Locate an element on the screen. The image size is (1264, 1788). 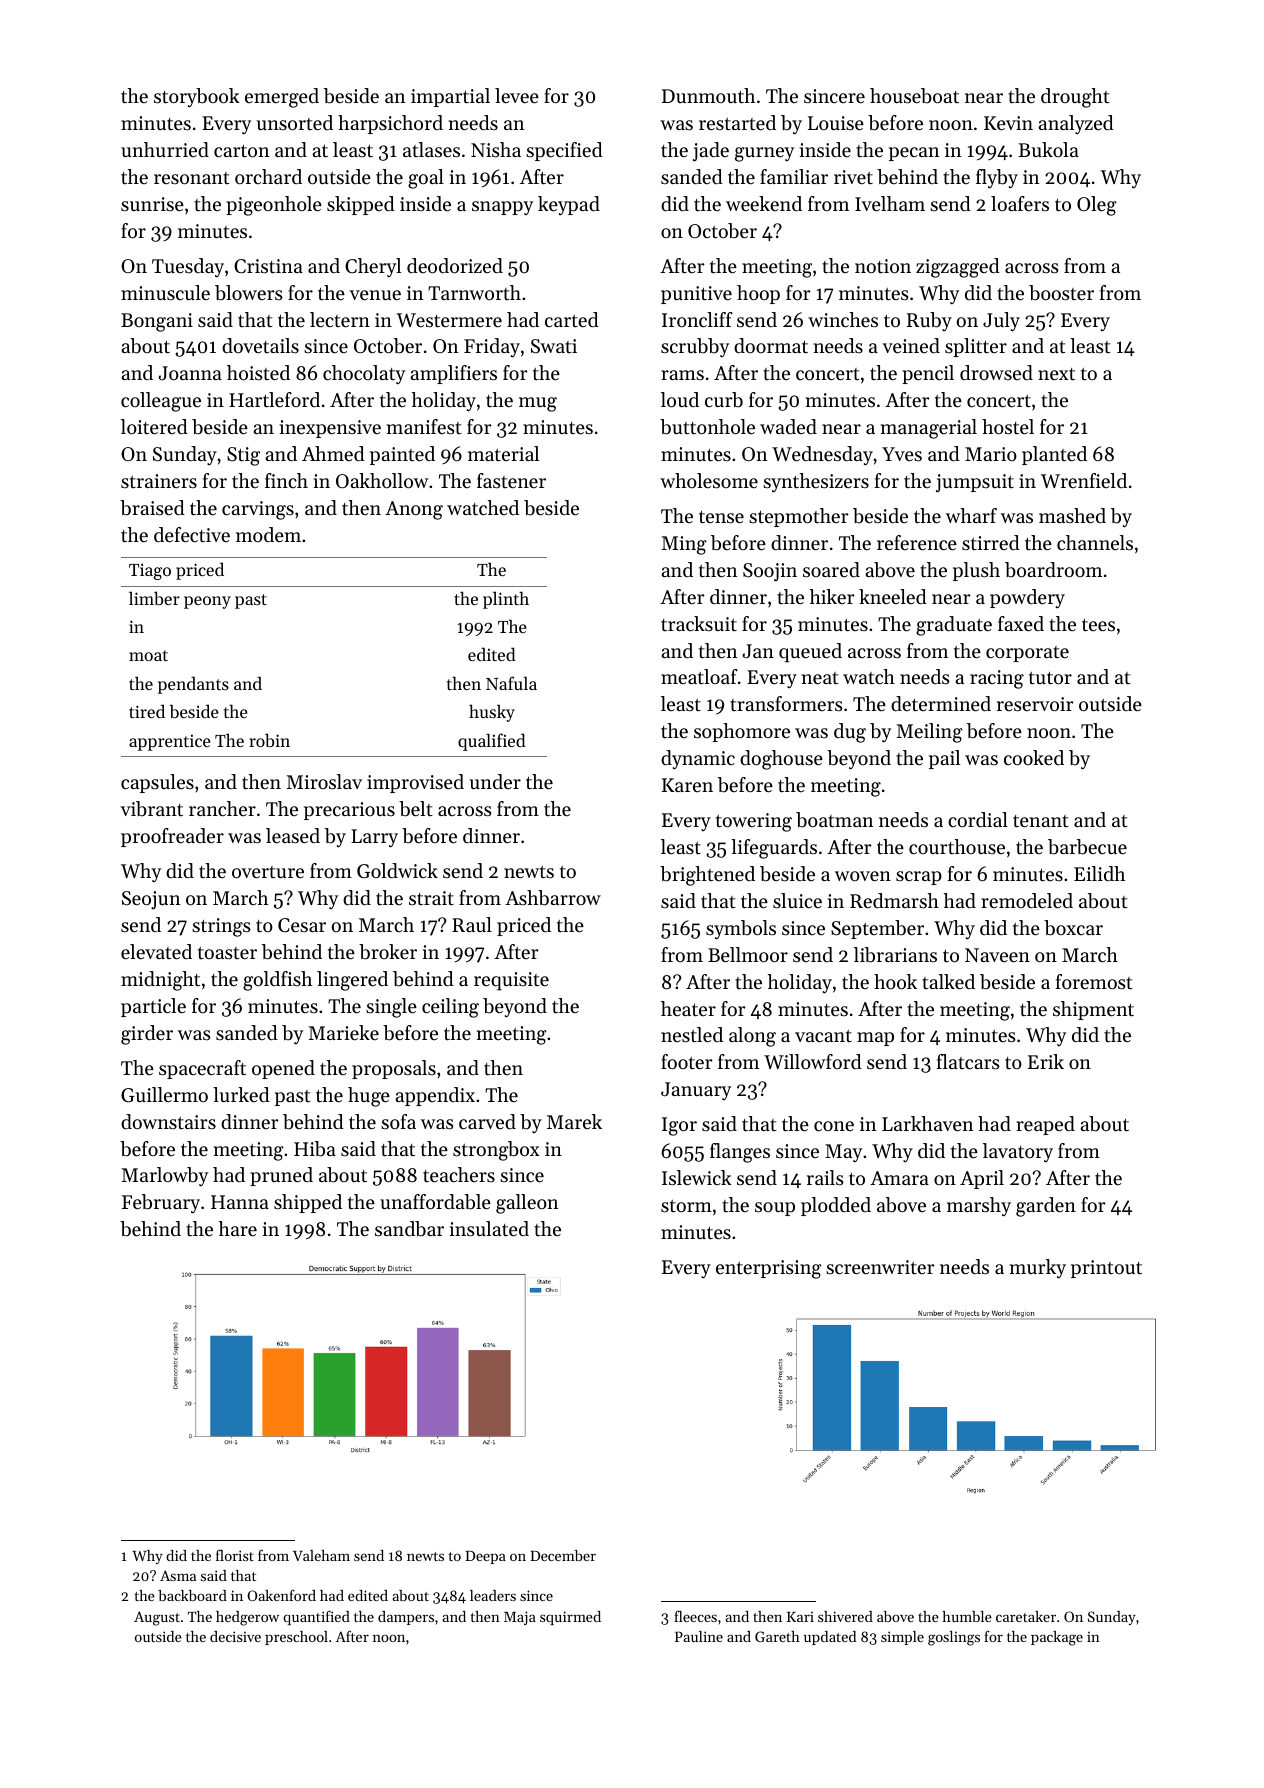
Valeham is located at coordinates (321, 1555).
